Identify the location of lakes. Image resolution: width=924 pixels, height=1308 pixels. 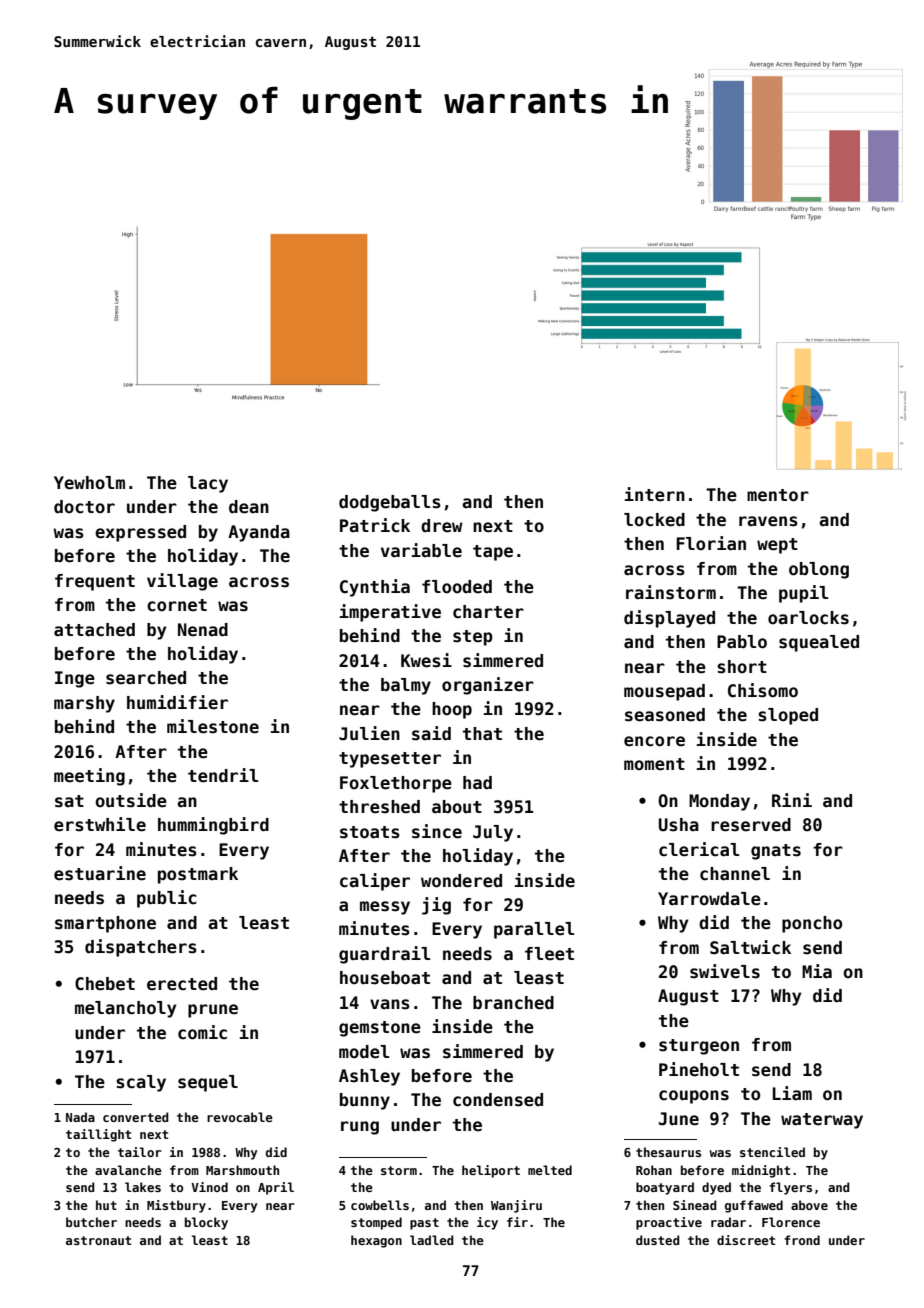
(143, 1187).
